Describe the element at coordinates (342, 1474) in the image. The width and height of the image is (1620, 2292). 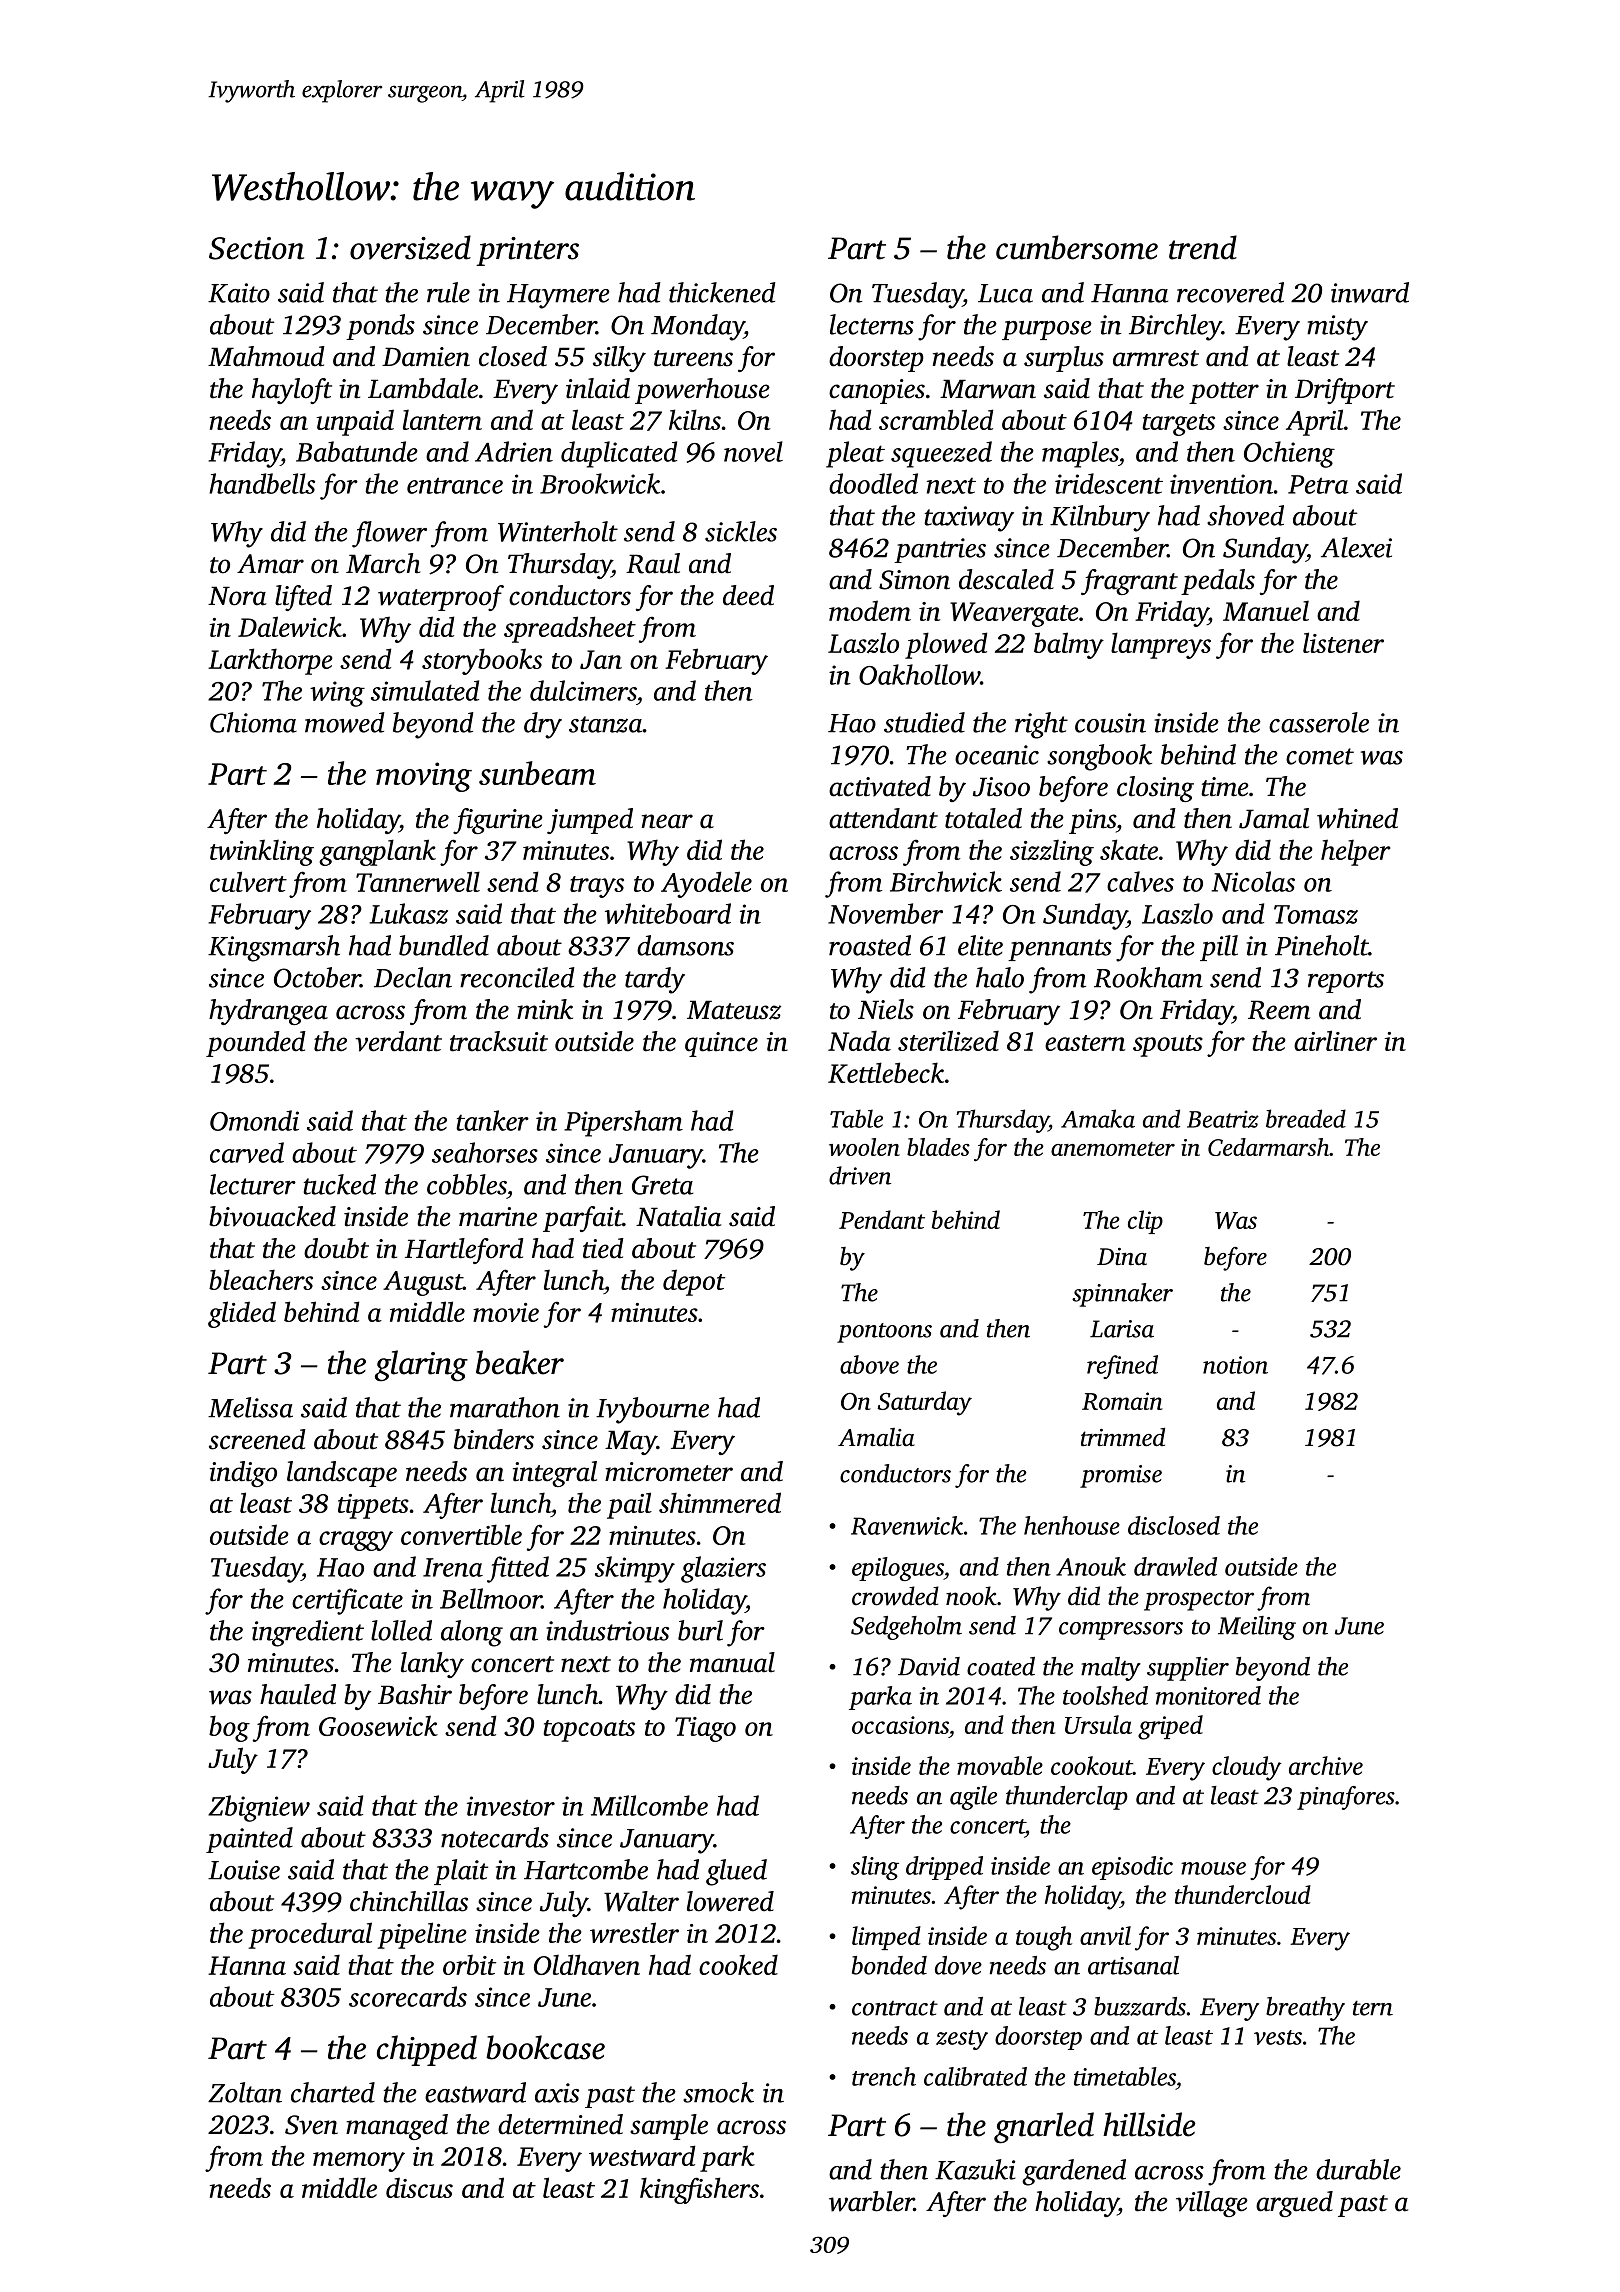
I see `landscape` at that location.
